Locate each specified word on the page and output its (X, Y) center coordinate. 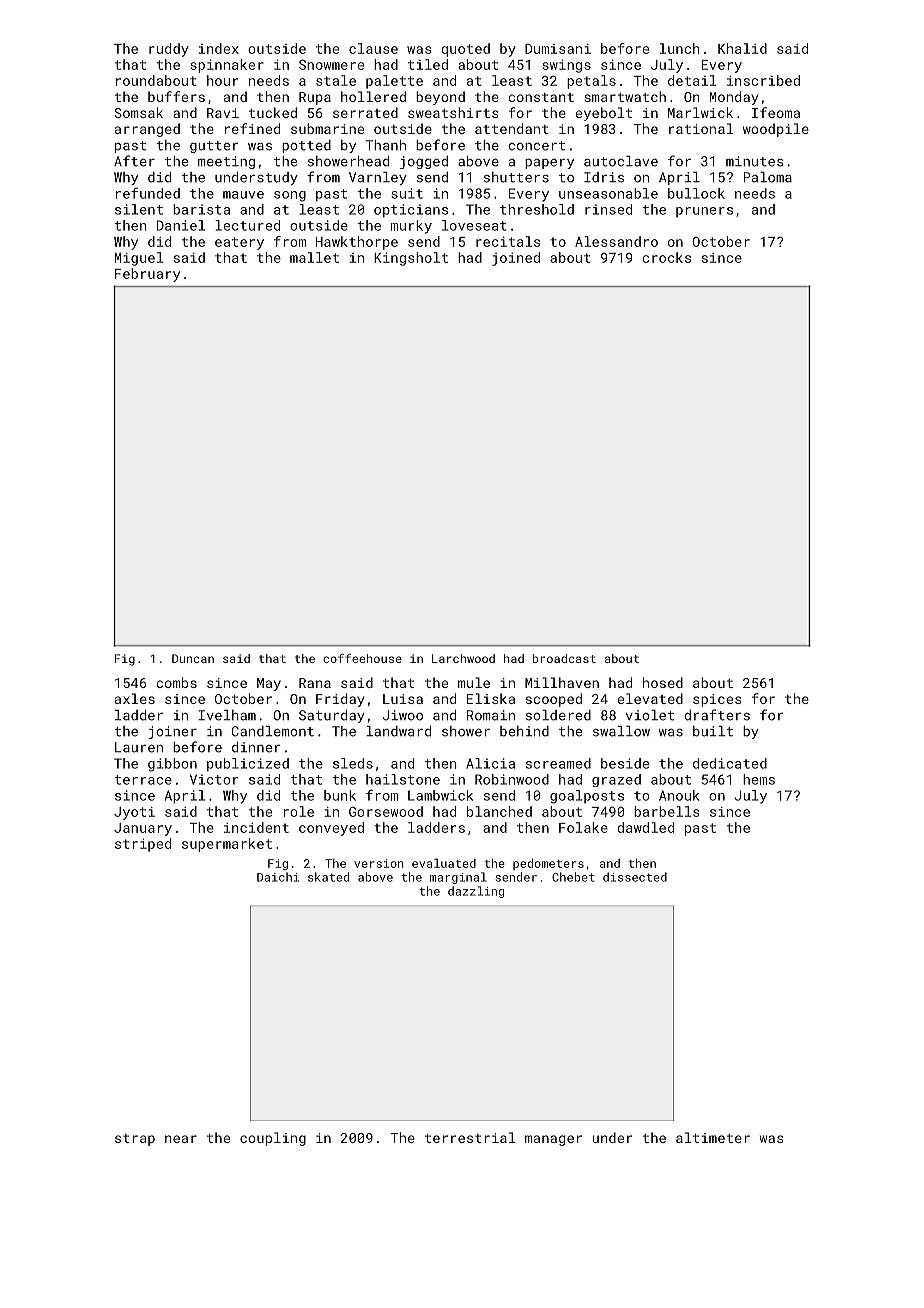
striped (143, 845)
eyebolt (603, 114)
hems (759, 779)
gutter (214, 147)
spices (717, 700)
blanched (499, 811)
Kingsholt (411, 259)
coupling (273, 1139)
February (147, 275)
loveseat (474, 225)
